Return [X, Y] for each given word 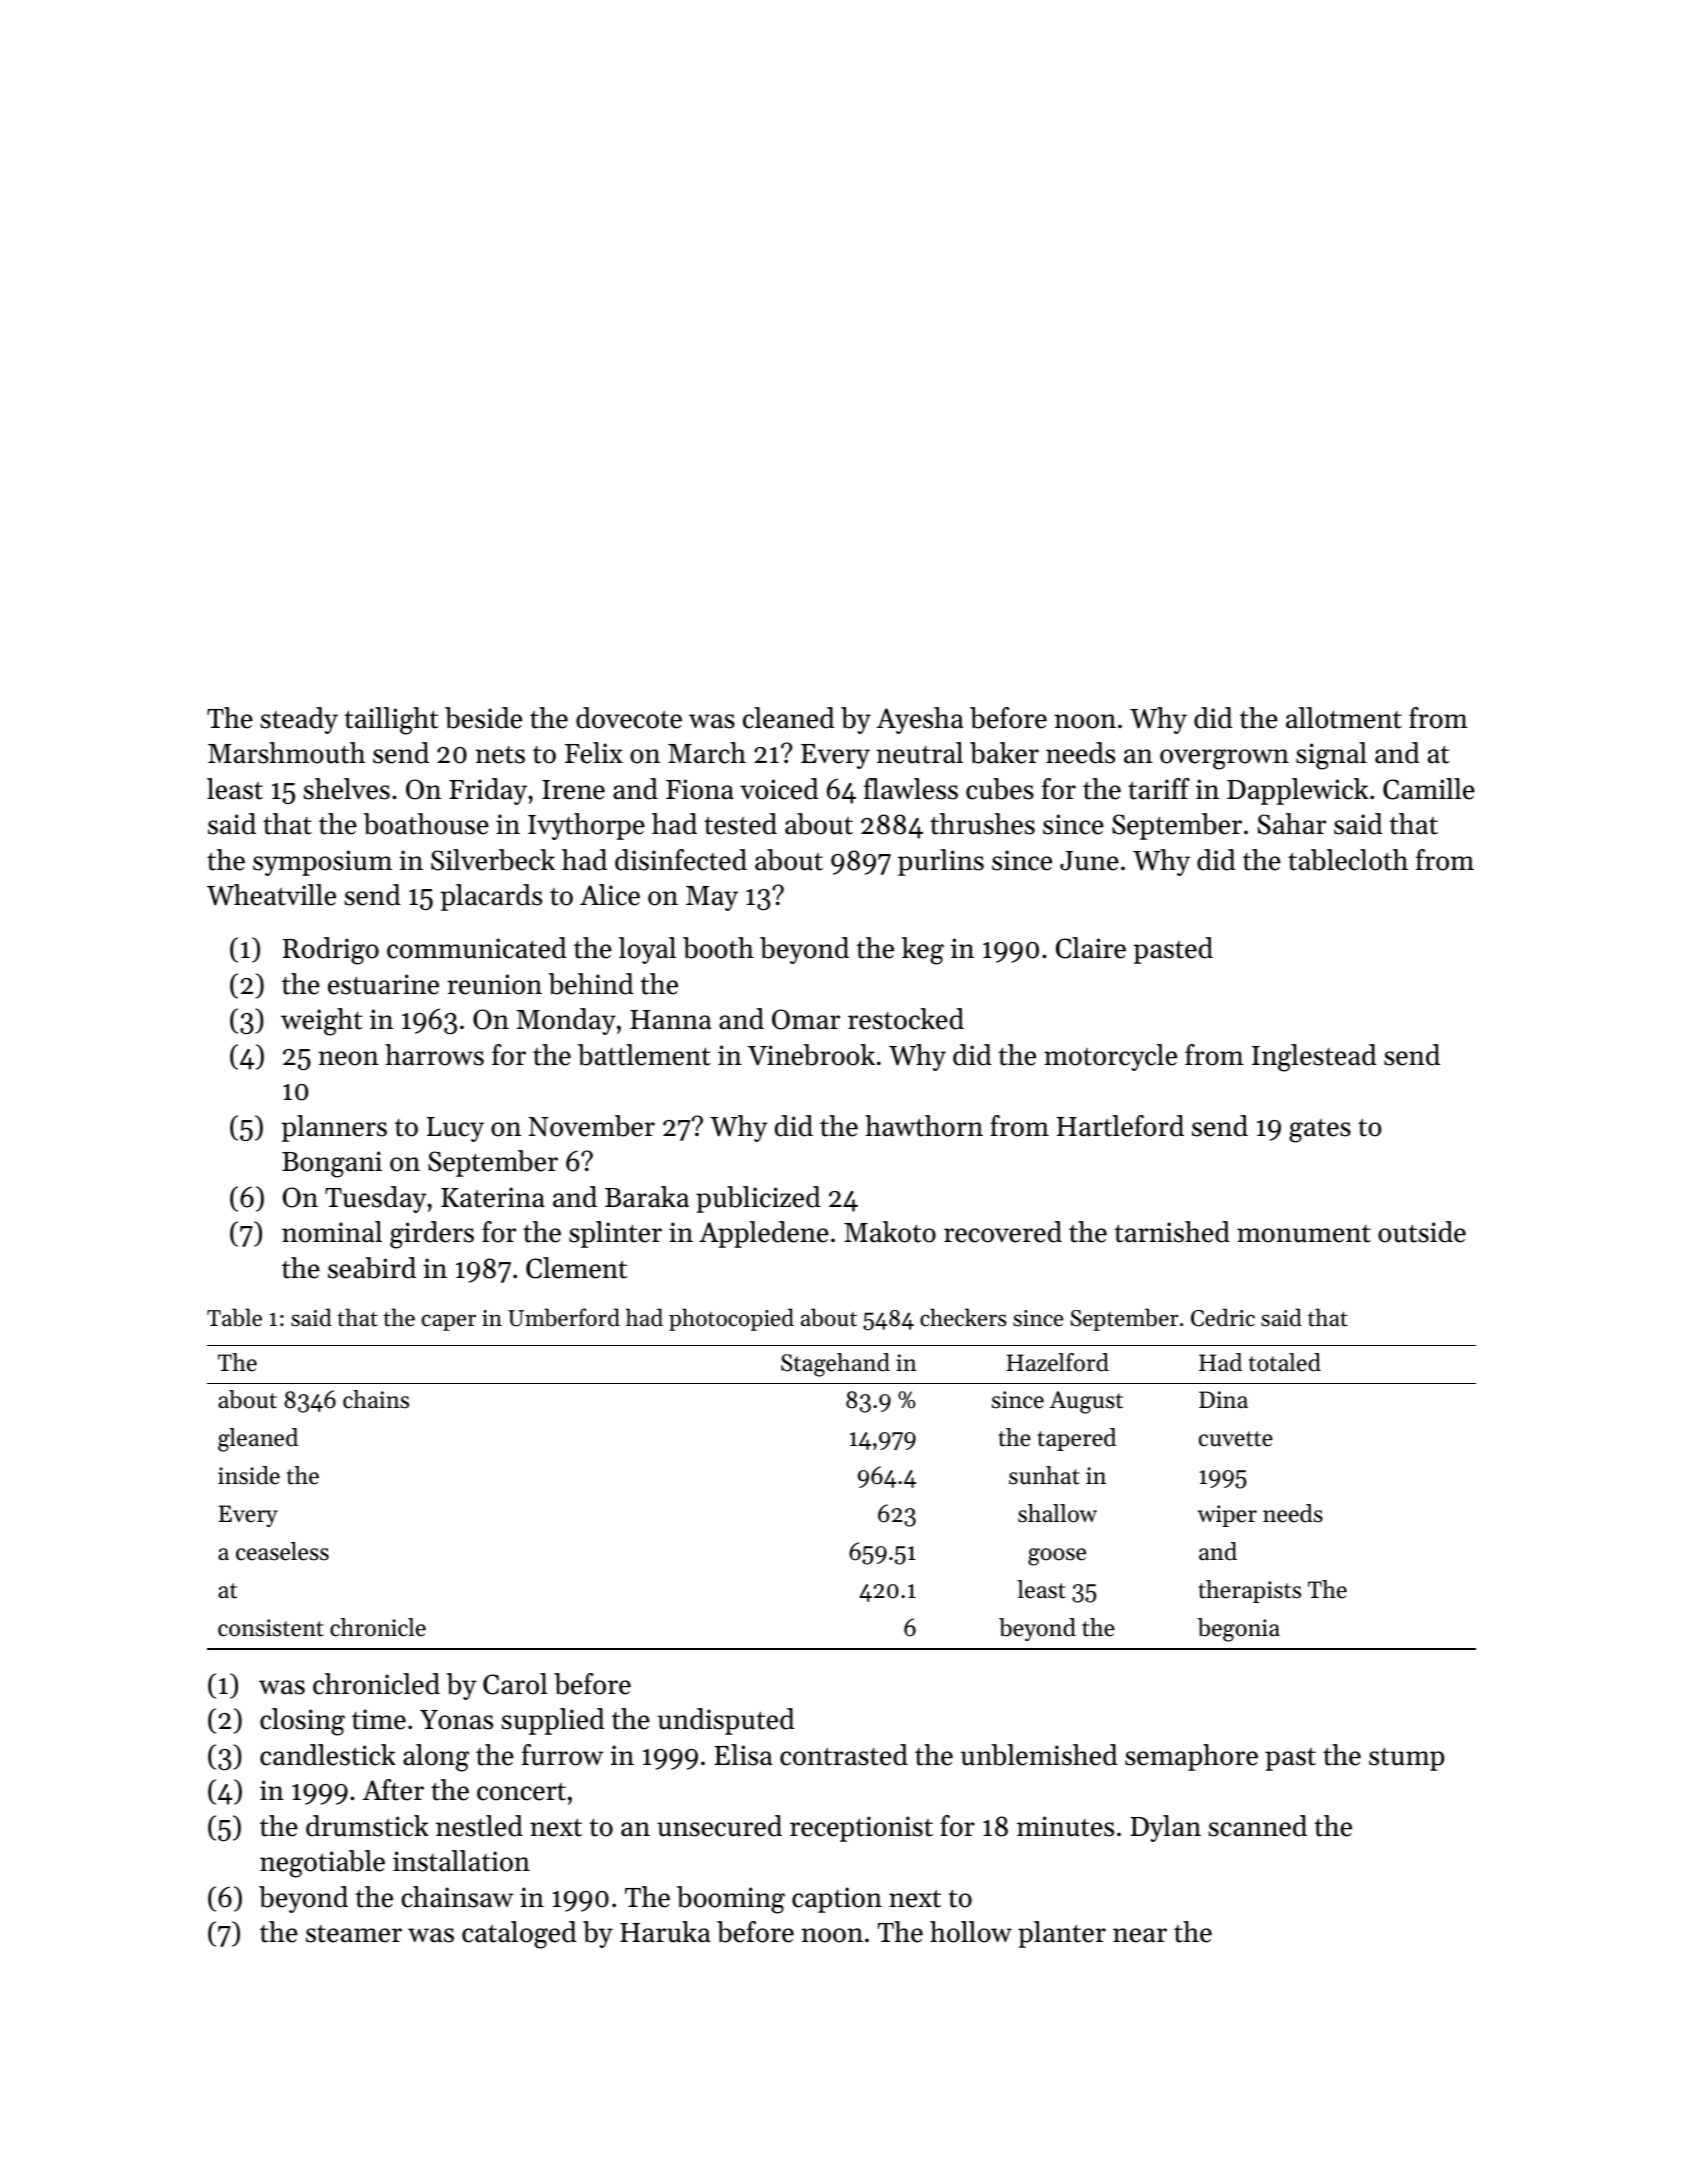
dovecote [629, 718]
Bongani [332, 1164]
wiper [1227, 1516]
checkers [963, 1317]
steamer [354, 1934]
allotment [1344, 718]
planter [1062, 1934]
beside [483, 718]
